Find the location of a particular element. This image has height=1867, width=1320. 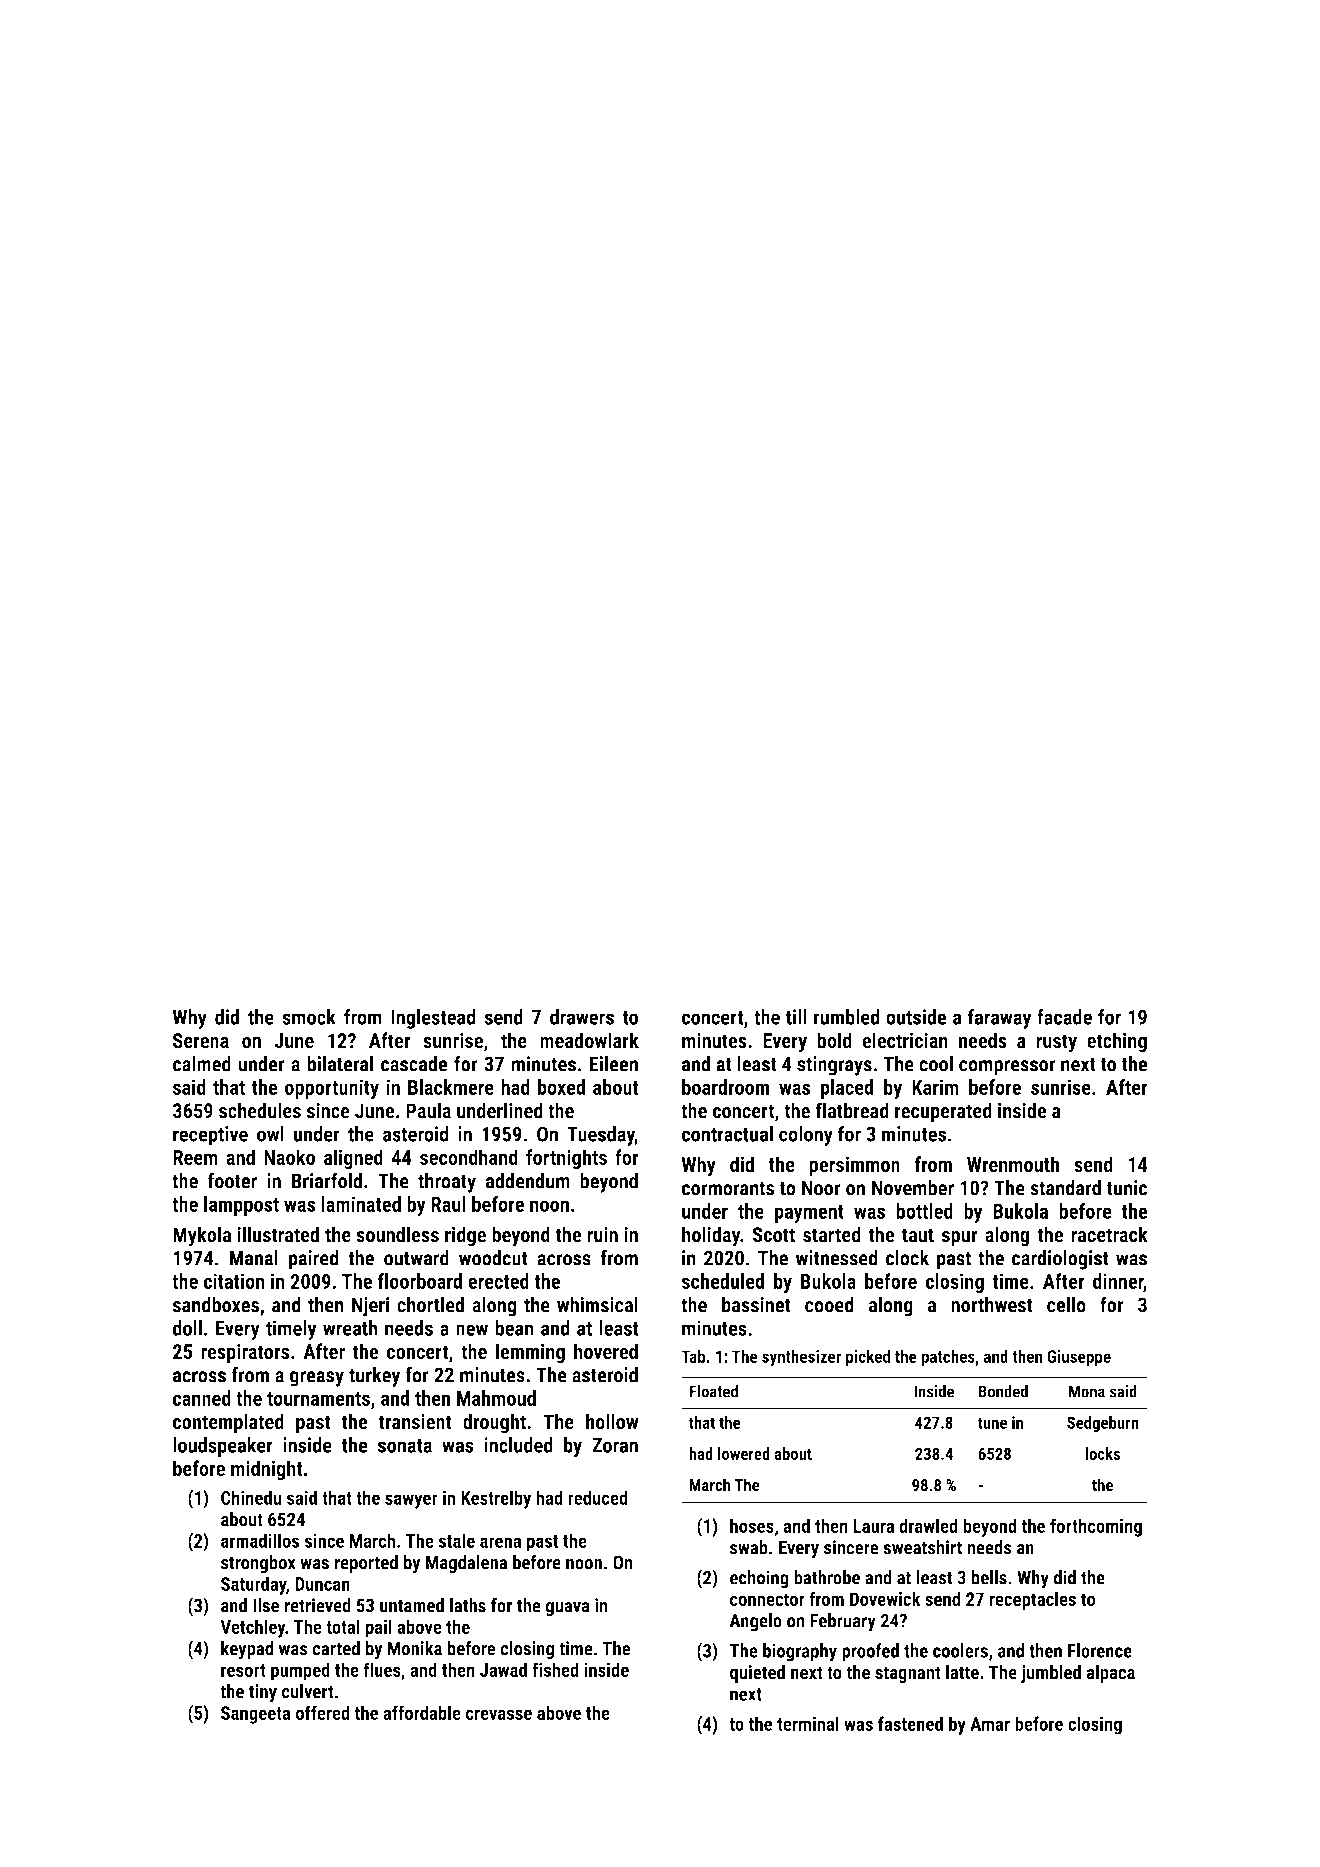

terminal is located at coordinates (808, 1723).
